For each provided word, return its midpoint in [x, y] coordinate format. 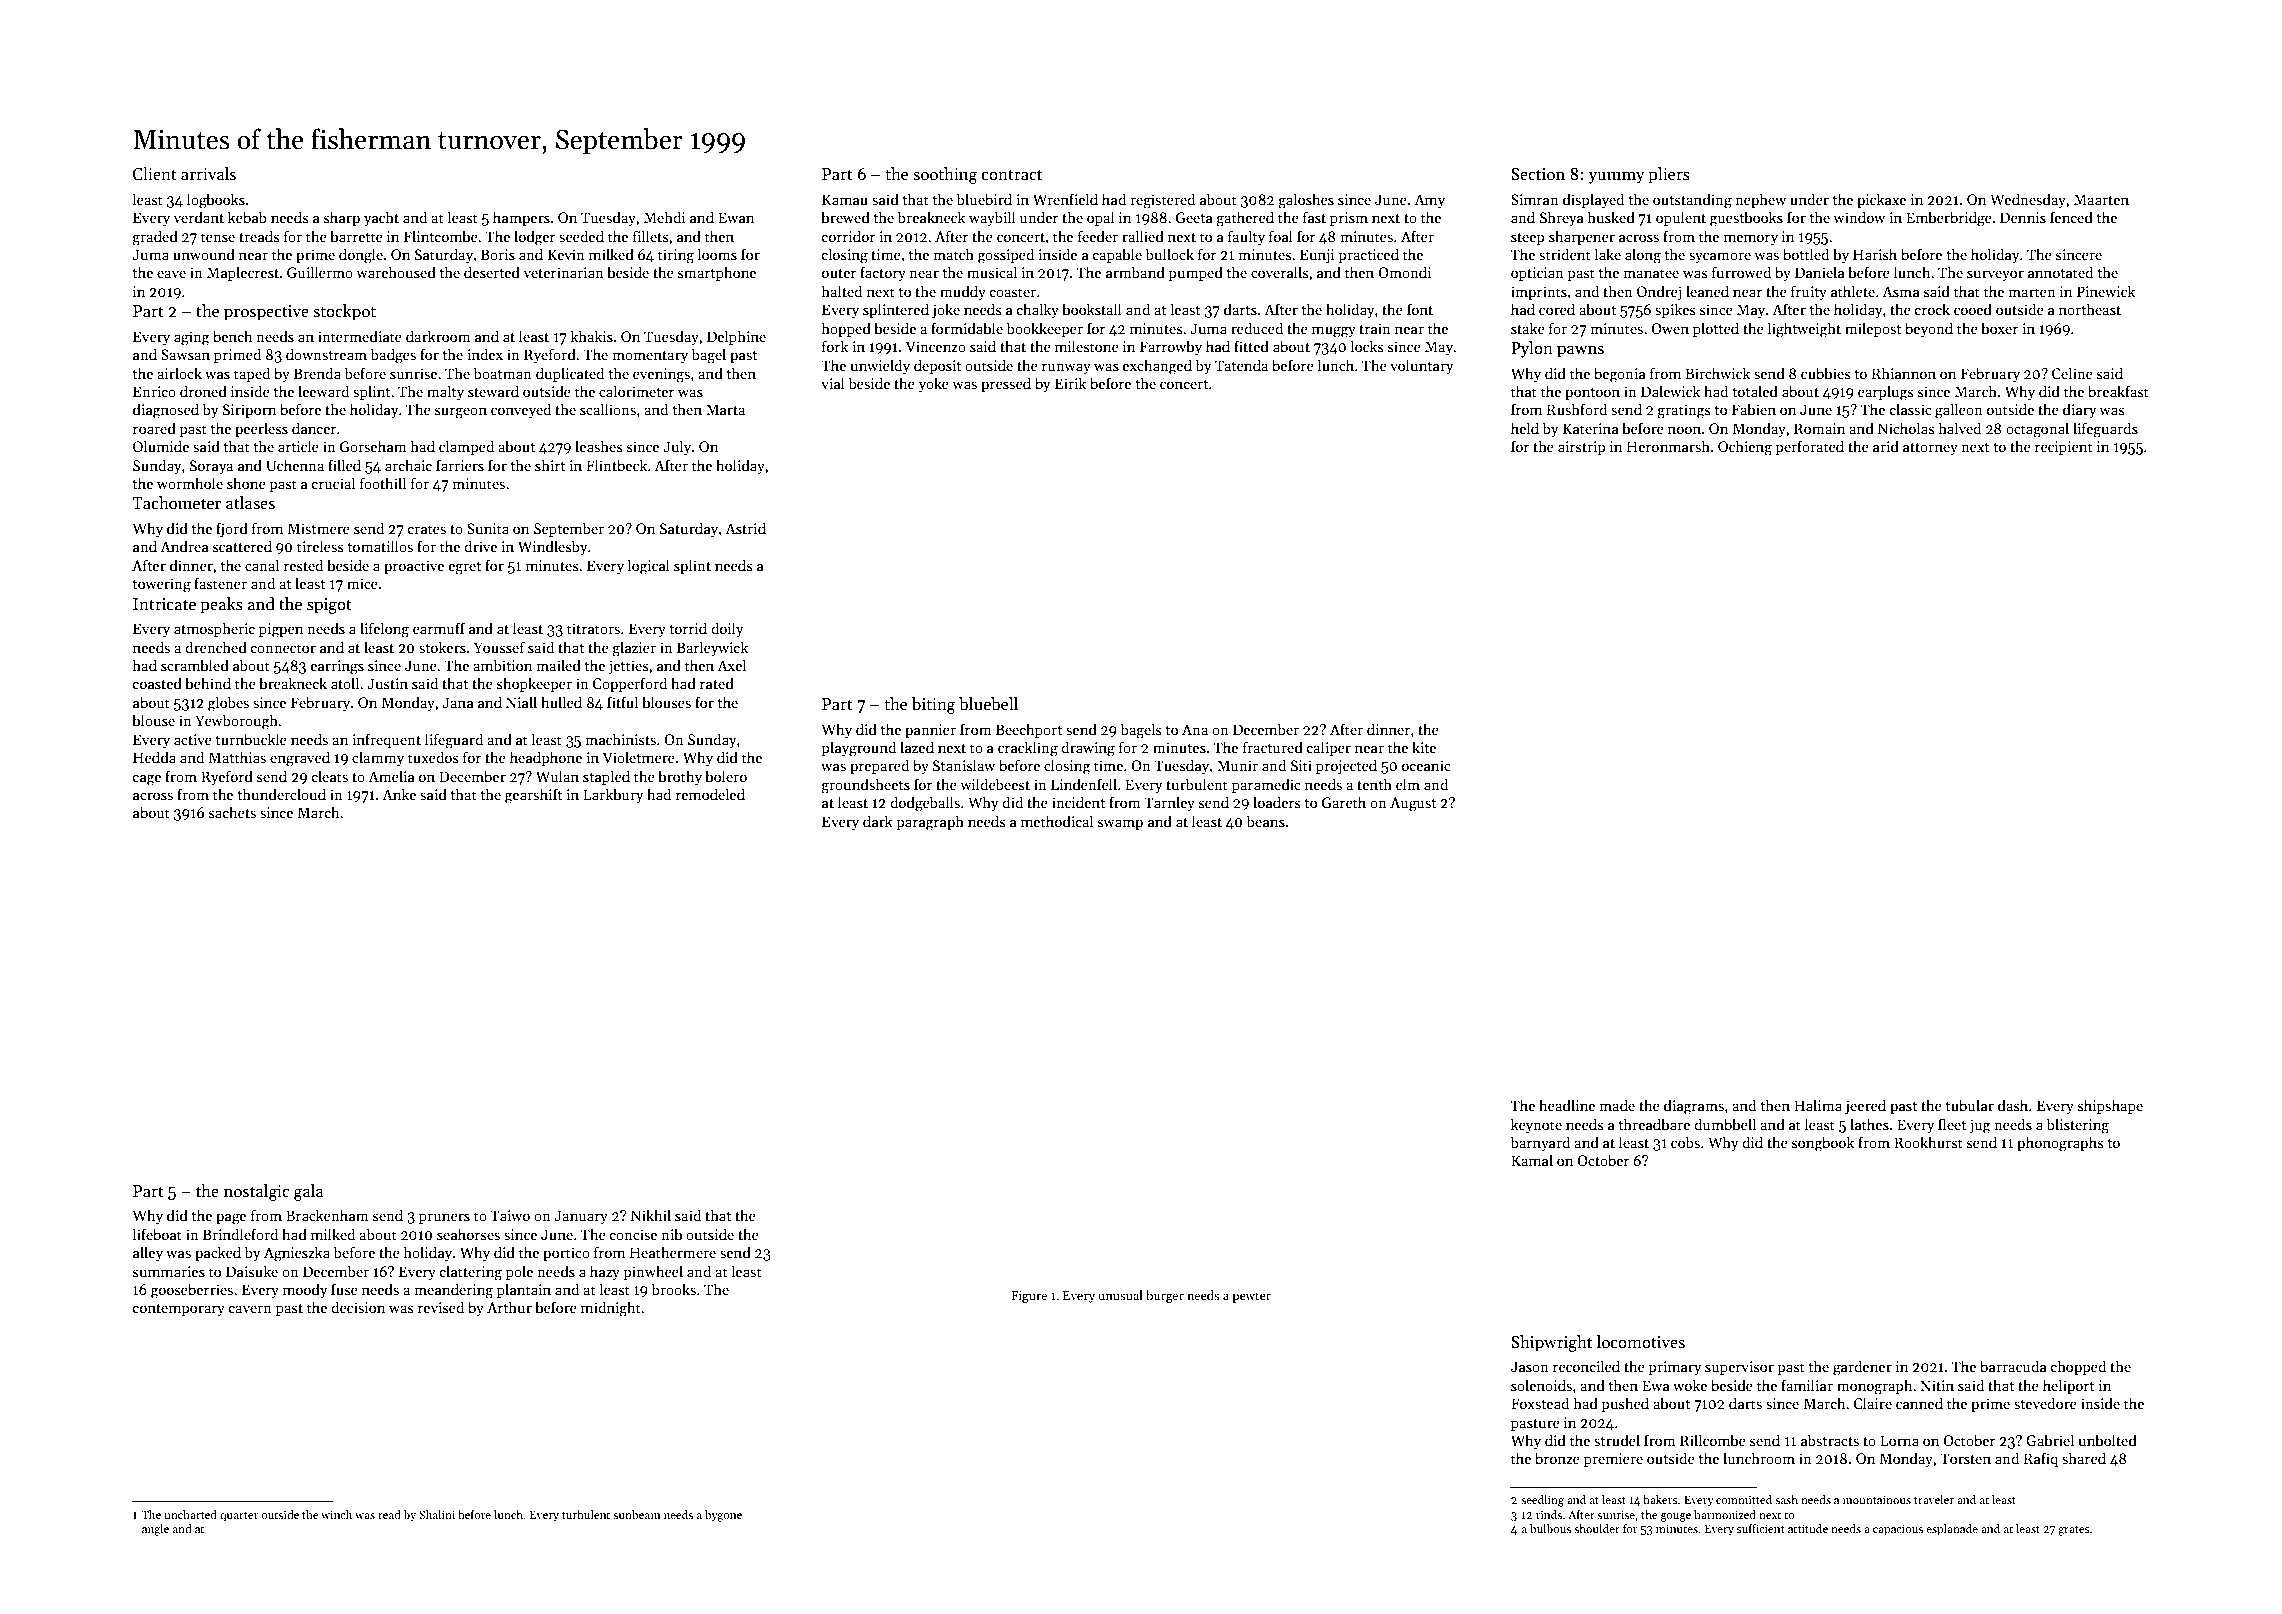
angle [155, 1530]
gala [309, 1192]
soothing [945, 175]
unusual [1120, 1295]
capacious [1898, 1530]
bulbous [1550, 1528]
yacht [381, 218]
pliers [1669, 175]
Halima [1818, 1105]
